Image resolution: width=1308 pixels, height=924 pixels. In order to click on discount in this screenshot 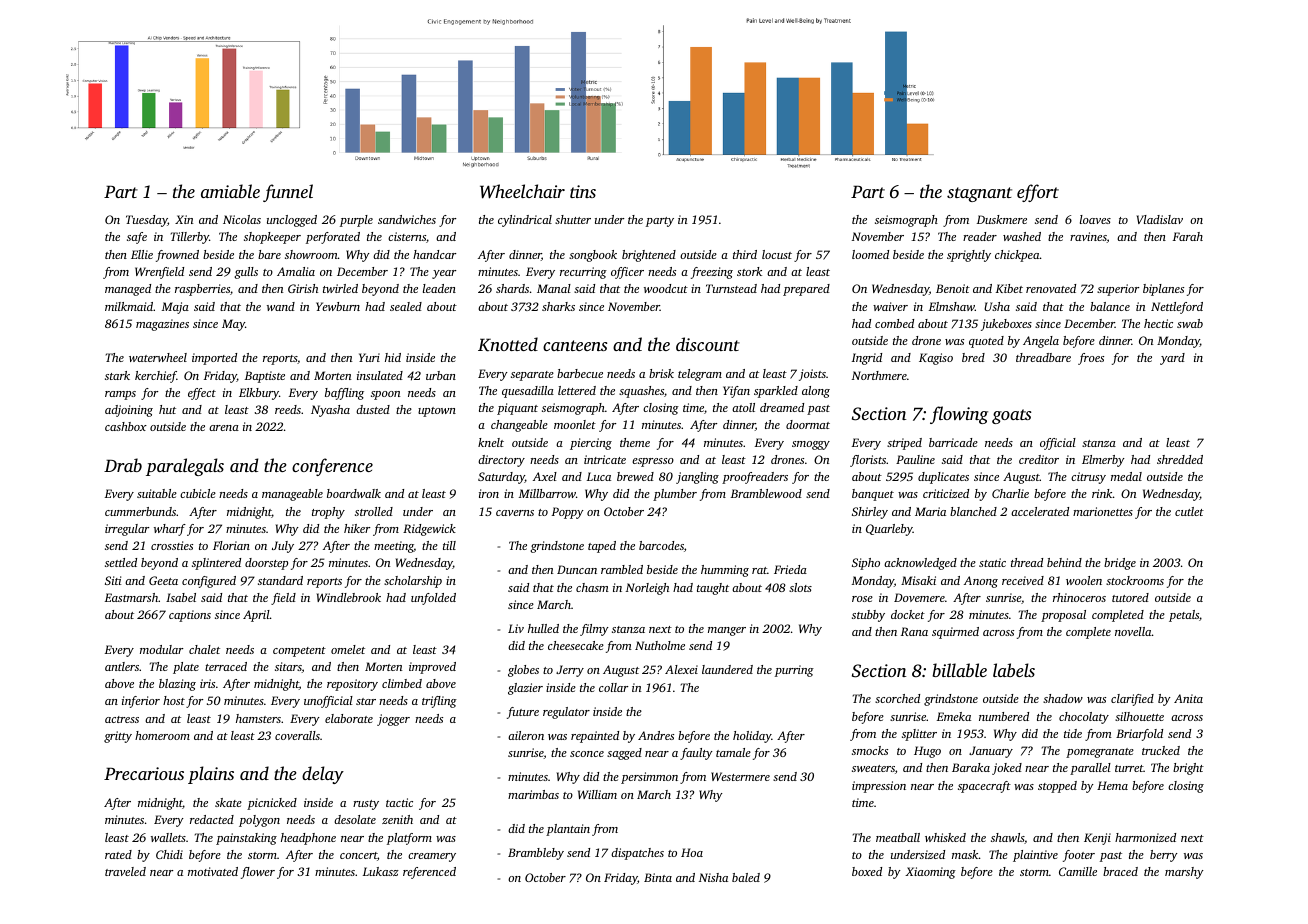, I will do `click(708, 344)`.
